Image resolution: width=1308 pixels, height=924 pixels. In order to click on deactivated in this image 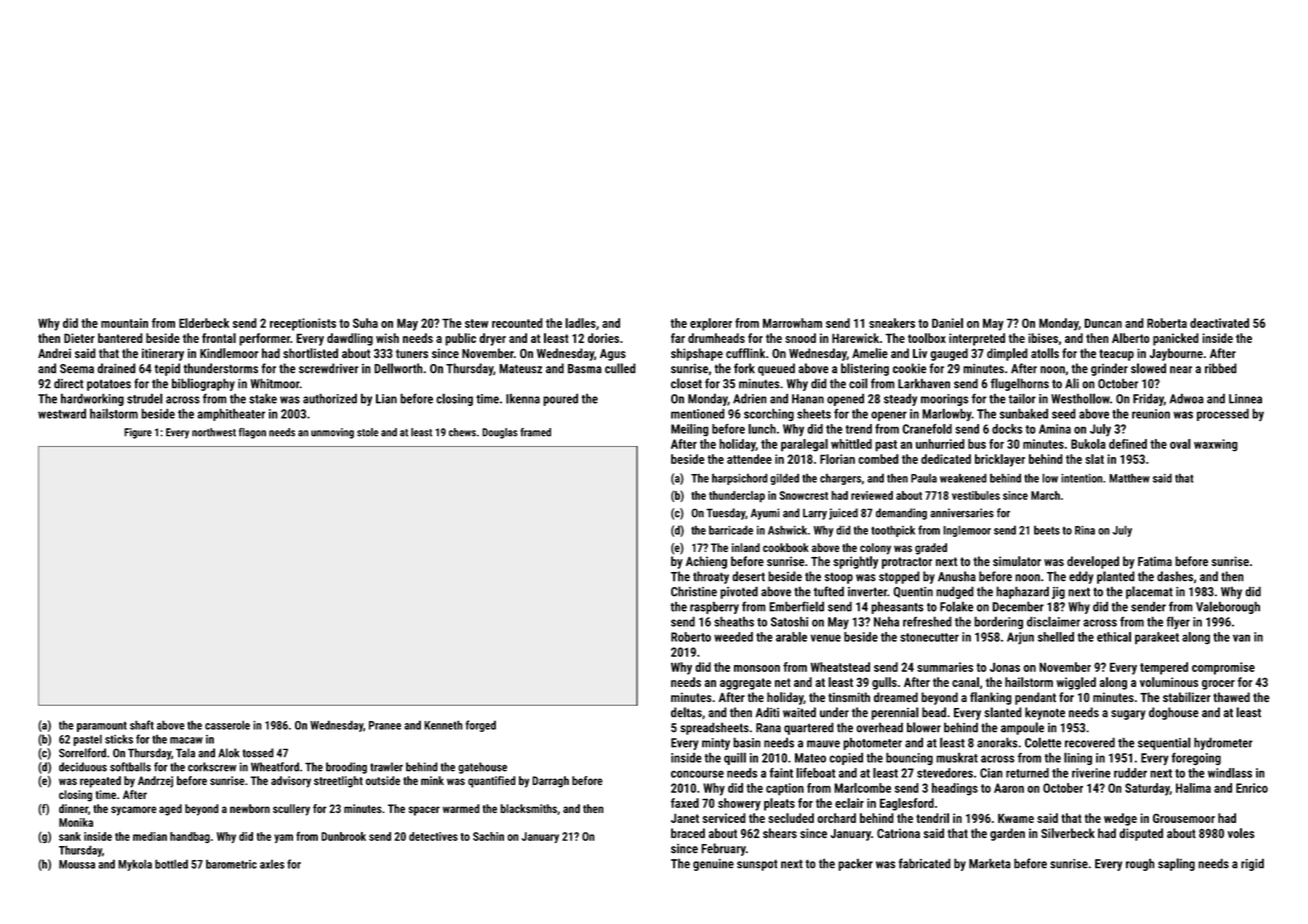, I will do `click(1219, 323)`.
